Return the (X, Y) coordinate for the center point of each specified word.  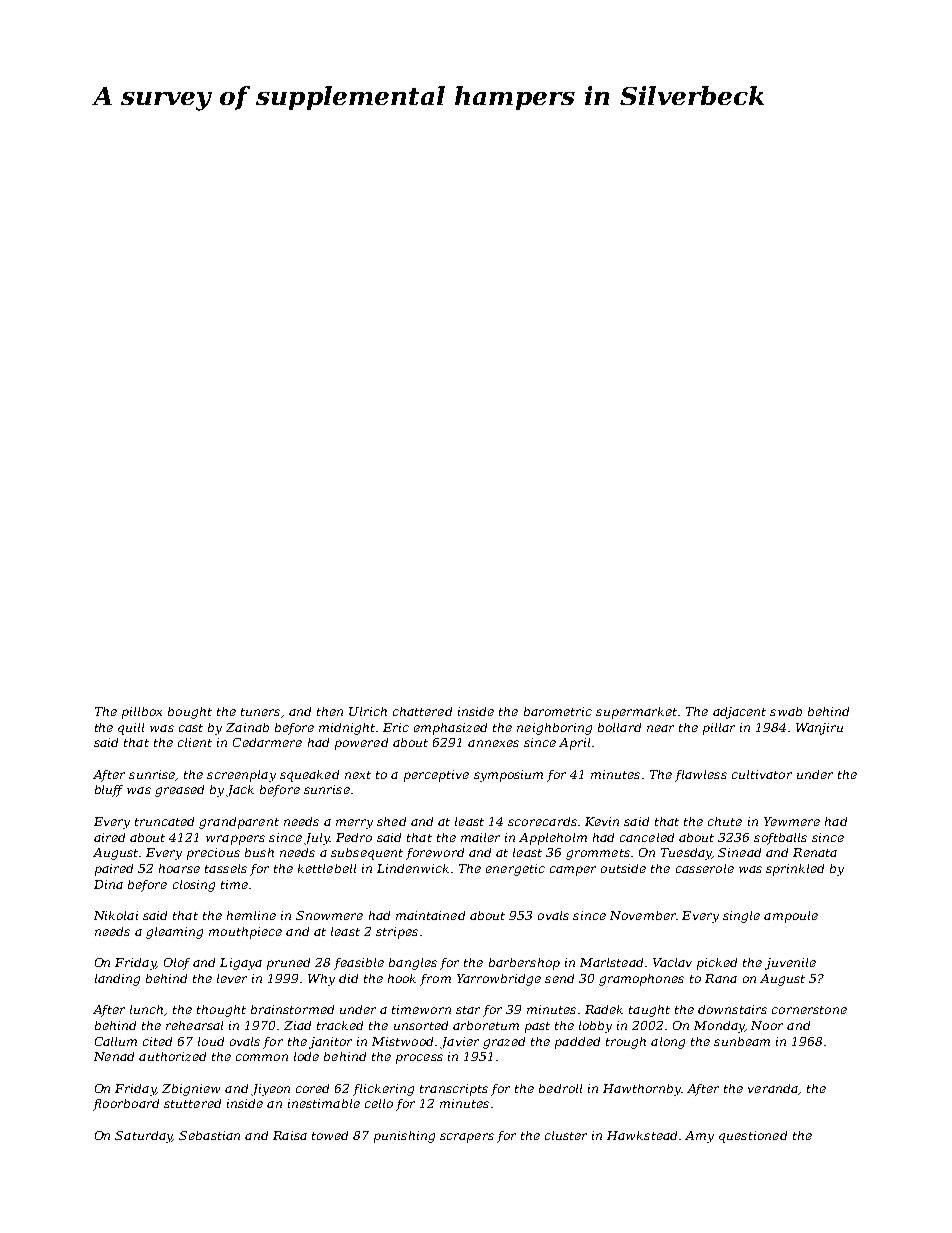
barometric (558, 711)
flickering (383, 1090)
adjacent (739, 713)
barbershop (524, 964)
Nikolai (116, 915)
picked (717, 964)
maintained (430, 915)
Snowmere (329, 915)
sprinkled (795, 870)
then (330, 711)
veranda (773, 1088)
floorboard (126, 1105)
